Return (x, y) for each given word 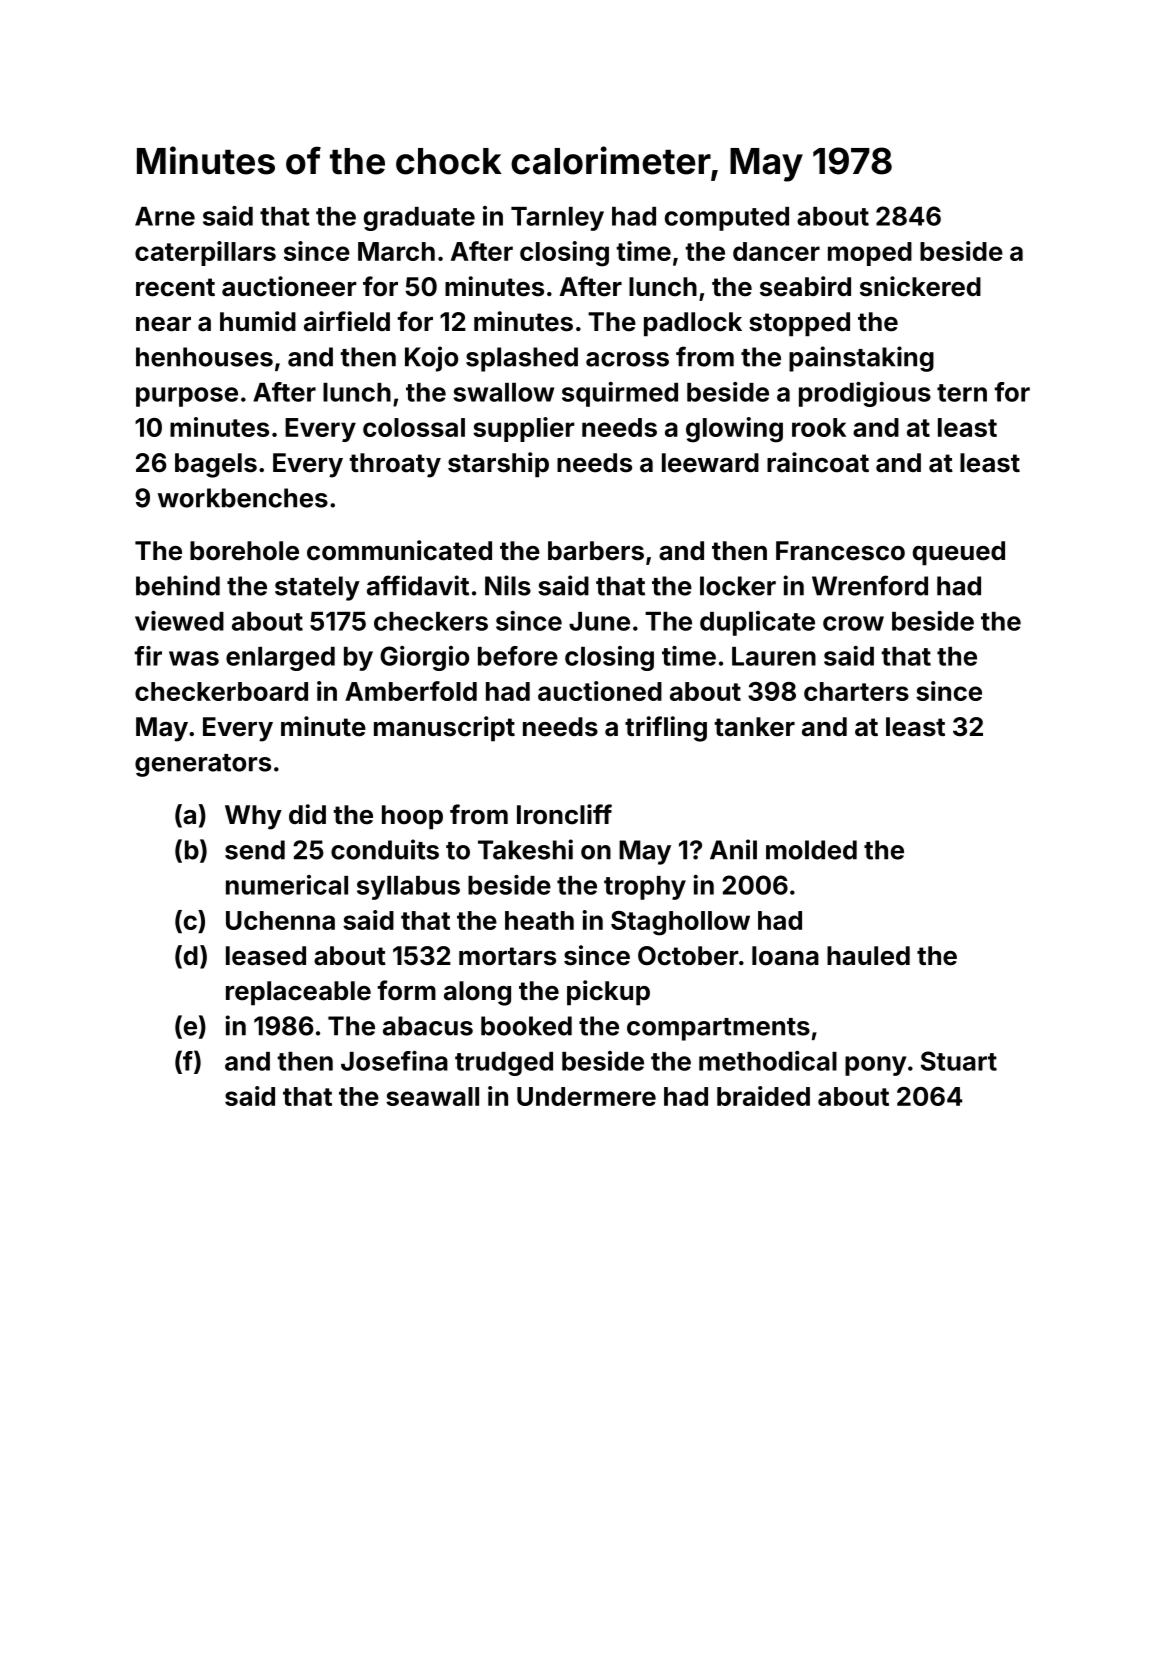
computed (727, 219)
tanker (754, 727)
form (406, 990)
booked (526, 1026)
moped (870, 254)
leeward (710, 463)
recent (175, 287)
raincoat (818, 462)
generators (203, 765)
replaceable (298, 993)
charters (856, 691)
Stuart (959, 1061)
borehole (244, 551)
